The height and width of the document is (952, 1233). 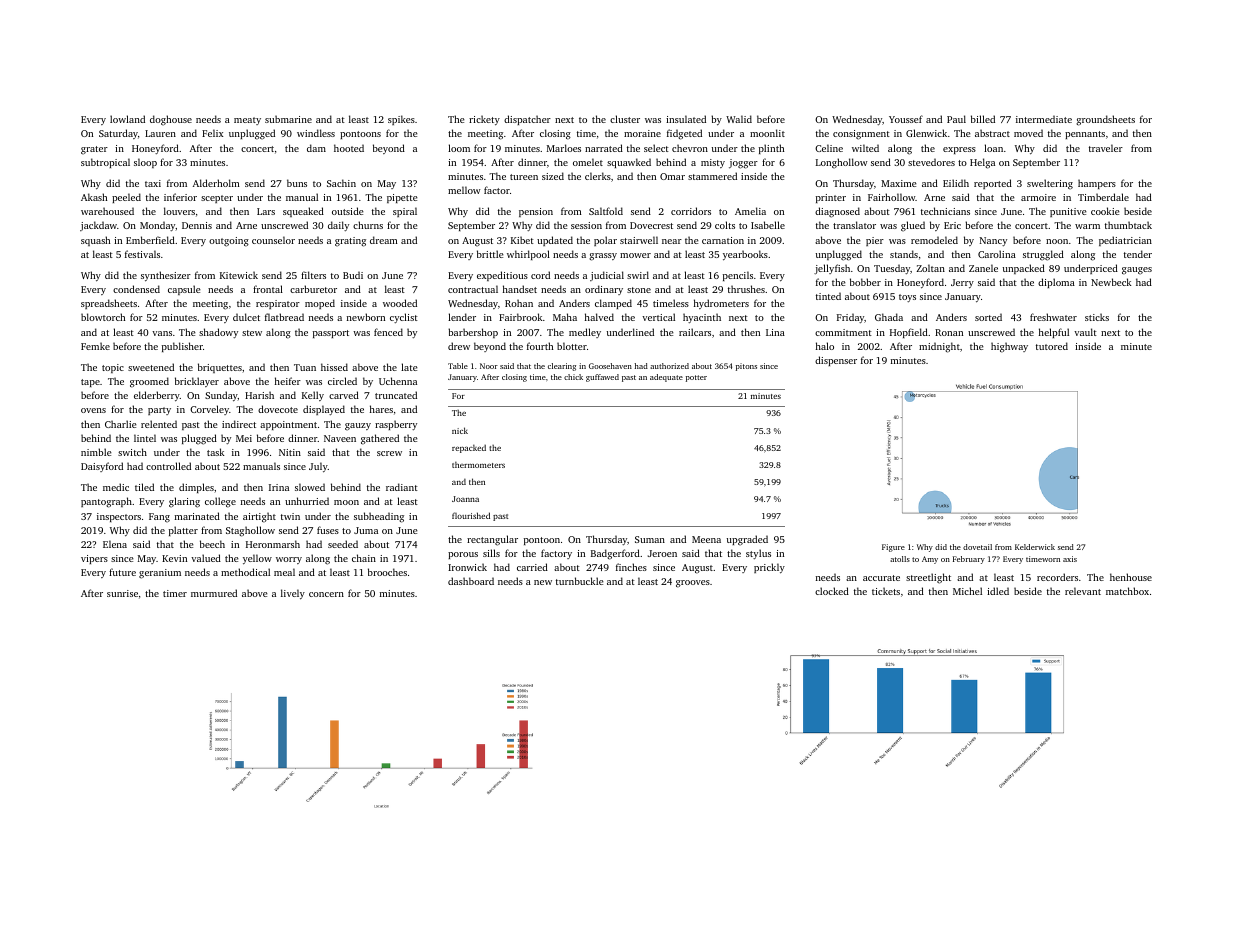 I want to click on Dennis, so click(x=197, y=225).
